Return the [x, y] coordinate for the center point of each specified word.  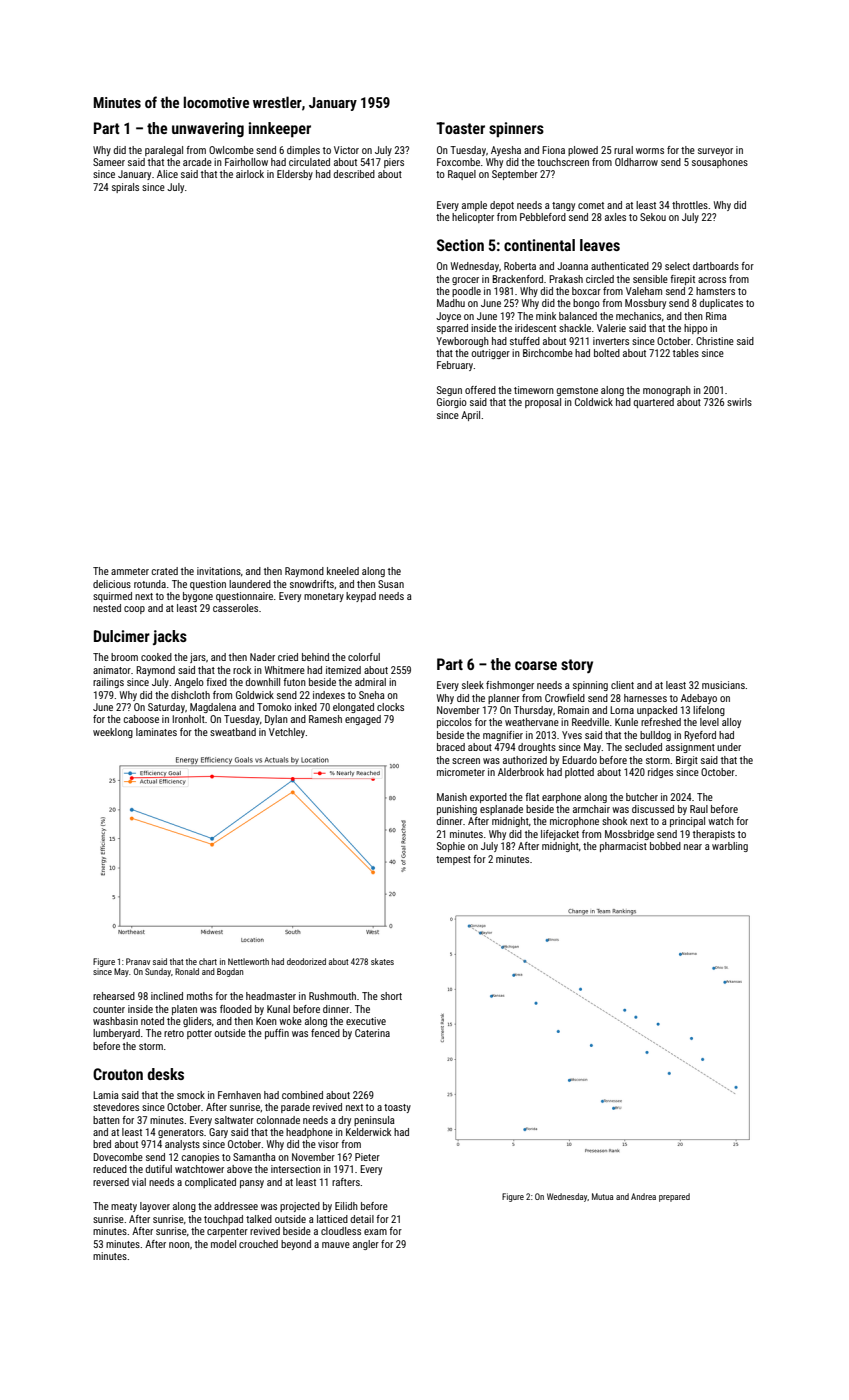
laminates [156, 732]
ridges [660, 773]
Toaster [460, 128]
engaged [363, 720]
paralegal [164, 151]
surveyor [715, 152]
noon [179, 1245]
